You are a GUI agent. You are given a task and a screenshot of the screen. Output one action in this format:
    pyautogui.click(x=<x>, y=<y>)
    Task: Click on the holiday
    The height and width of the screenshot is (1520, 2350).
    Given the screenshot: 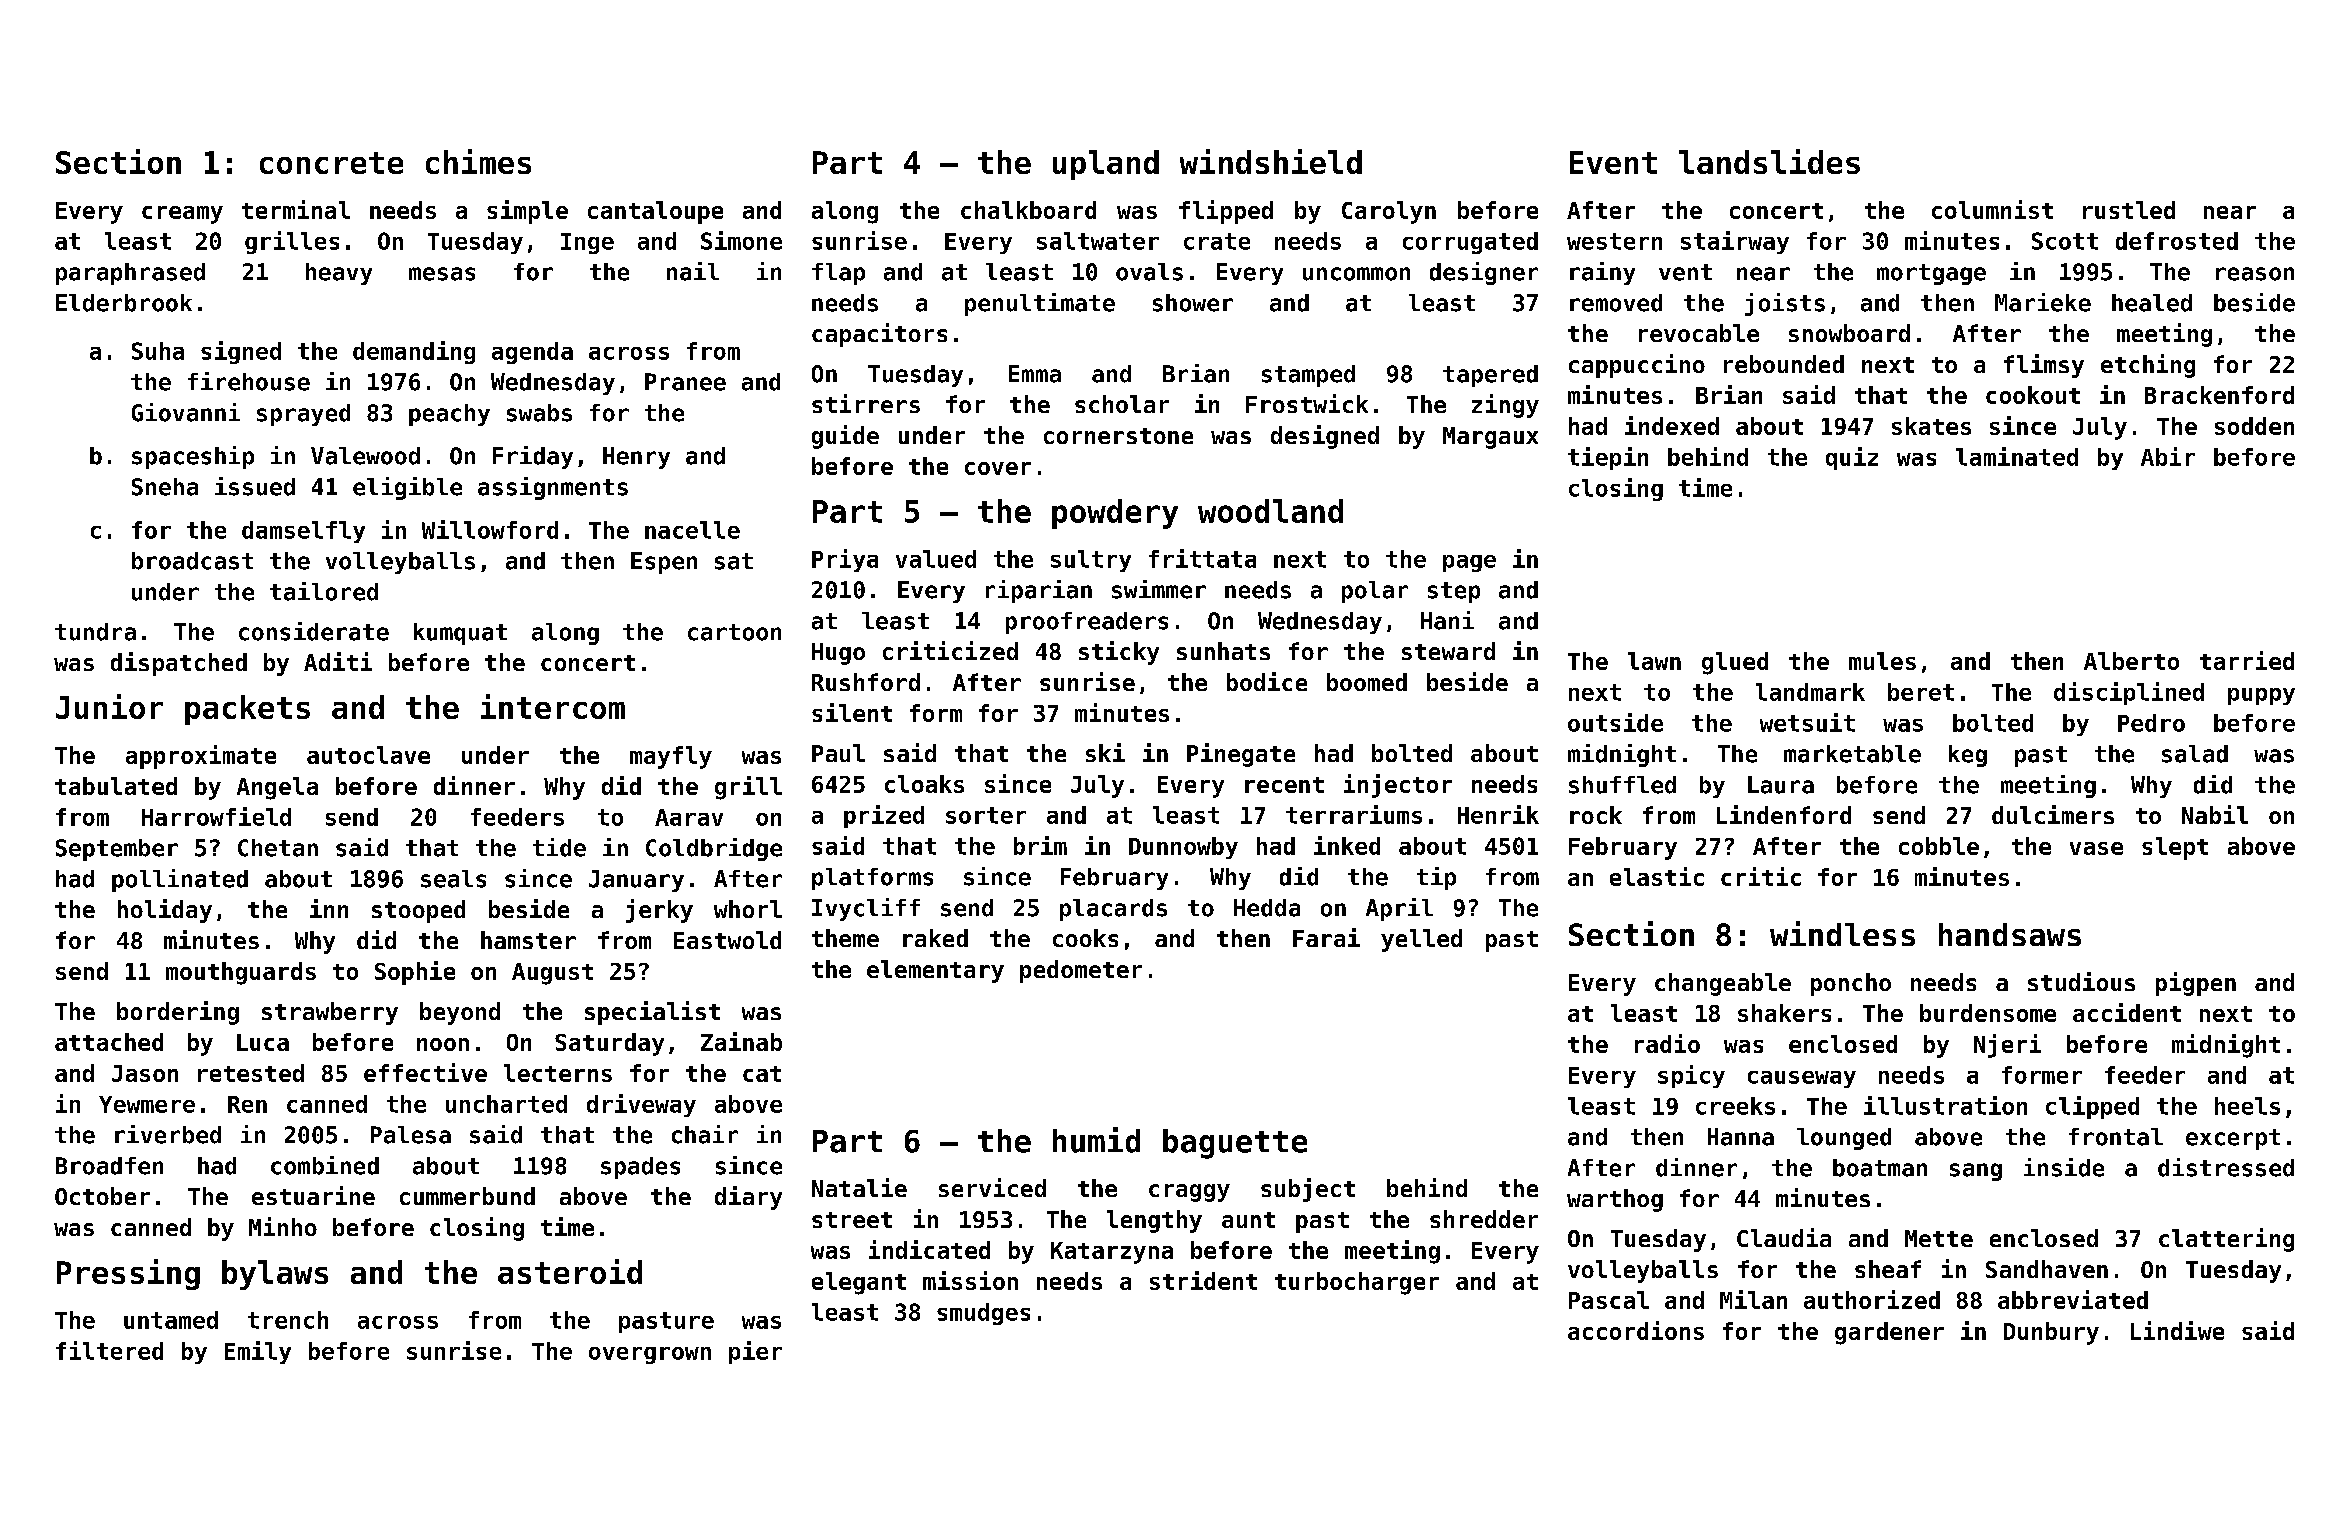 What is the action you would take?
    pyautogui.click(x=165, y=911)
